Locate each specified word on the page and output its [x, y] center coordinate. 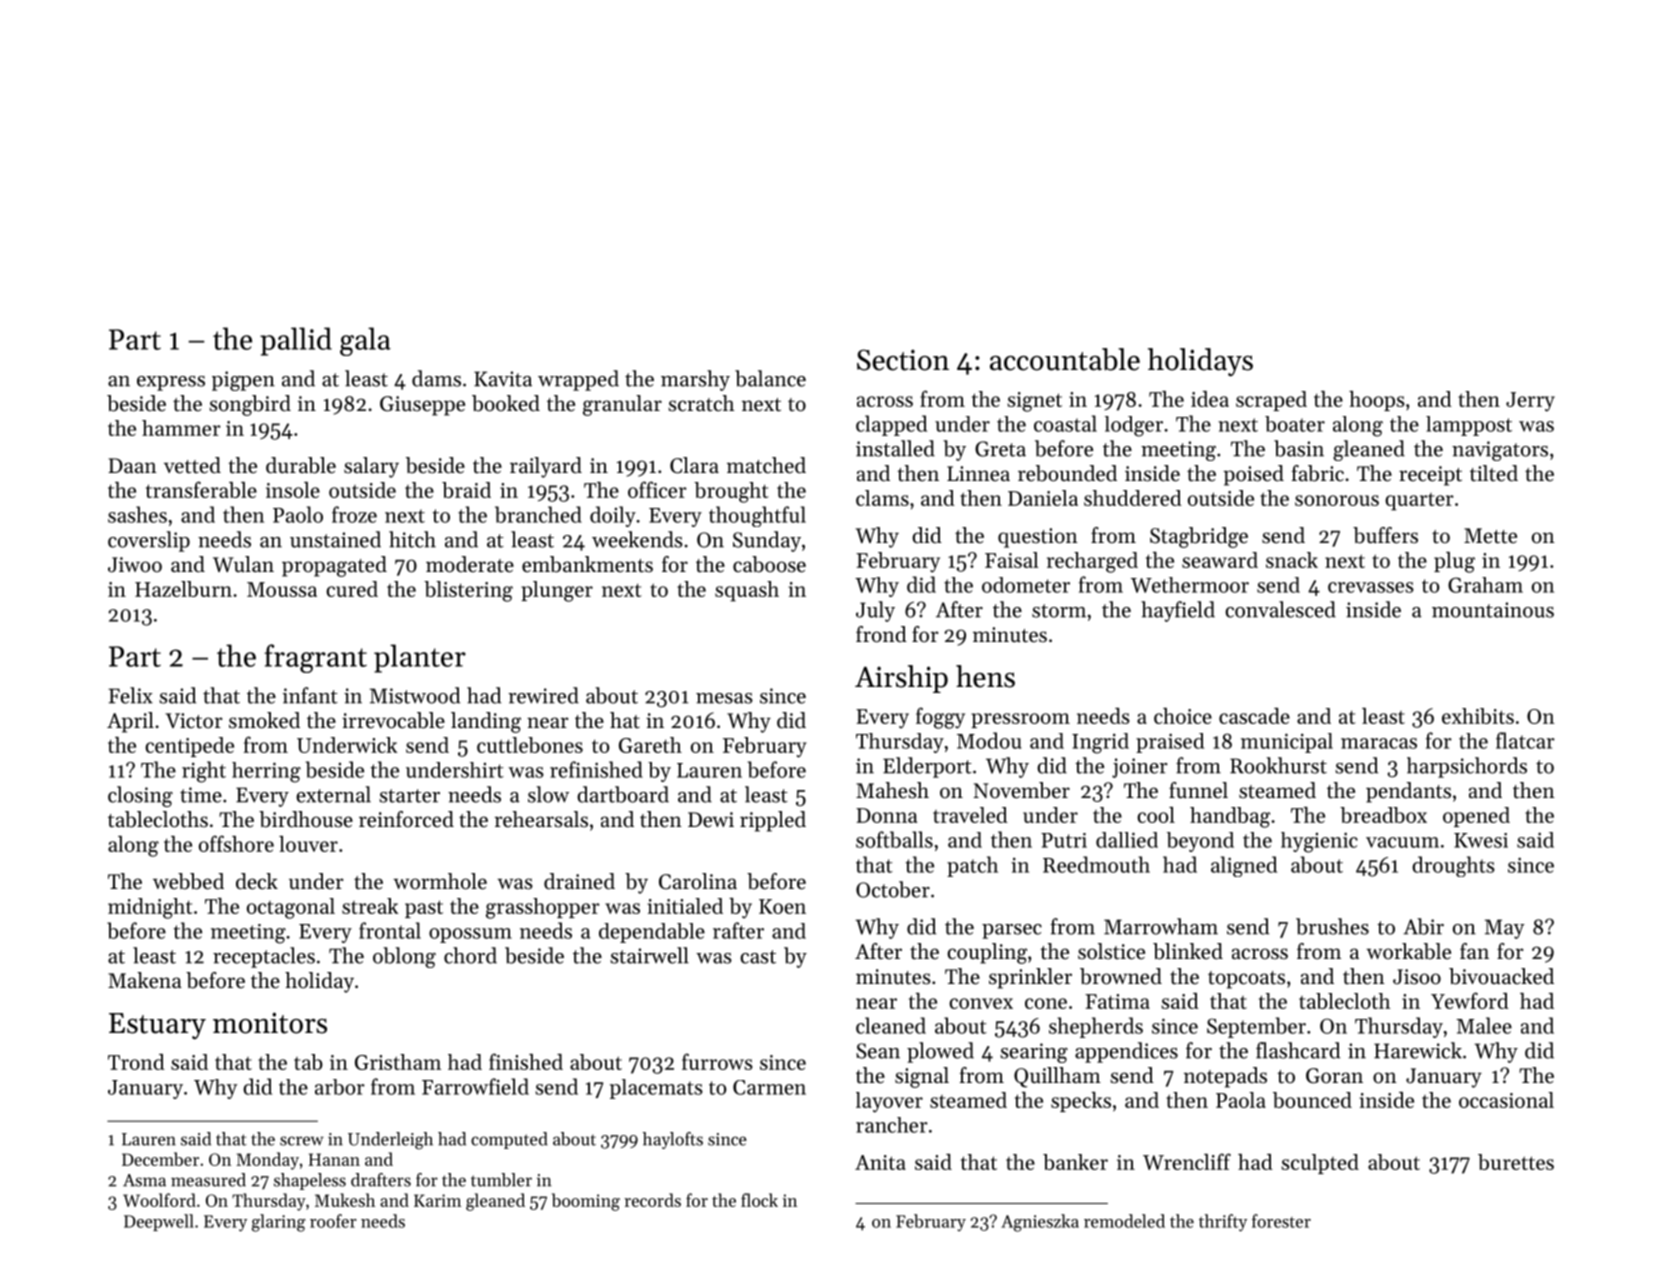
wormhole [440, 881]
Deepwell [159, 1222]
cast [758, 957]
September [1256, 1027]
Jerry [1530, 402]
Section [903, 360]
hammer [181, 428]
